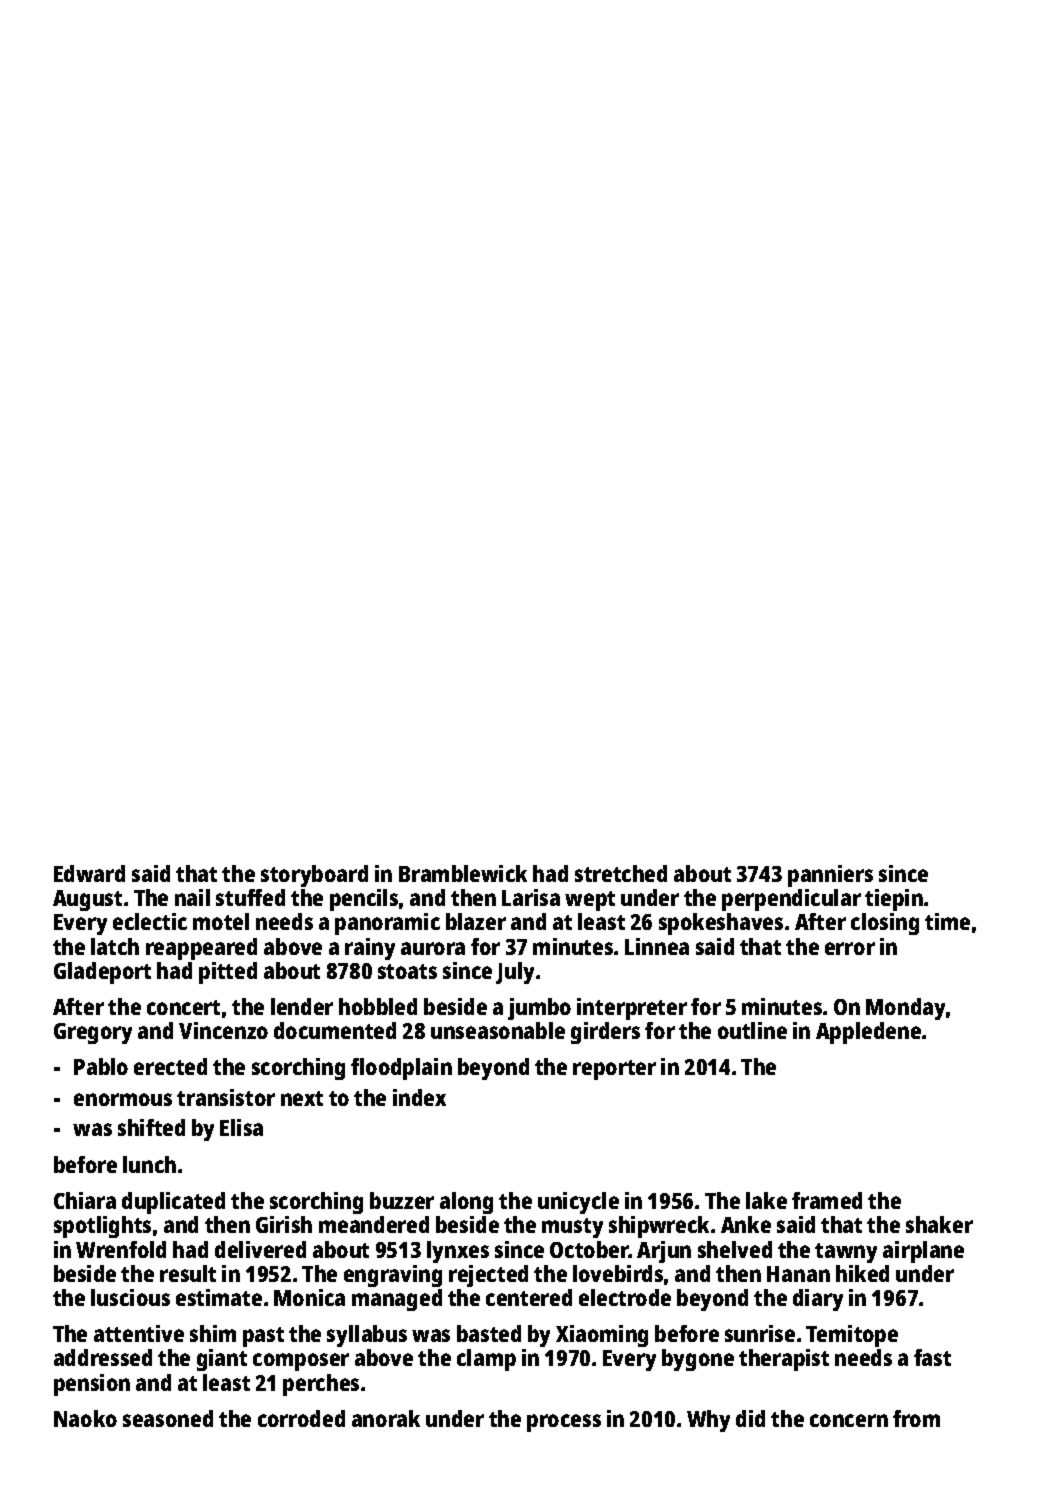 Image resolution: width=1038 pixels, height=1504 pixels. I want to click on Gregory, so click(93, 1033).
